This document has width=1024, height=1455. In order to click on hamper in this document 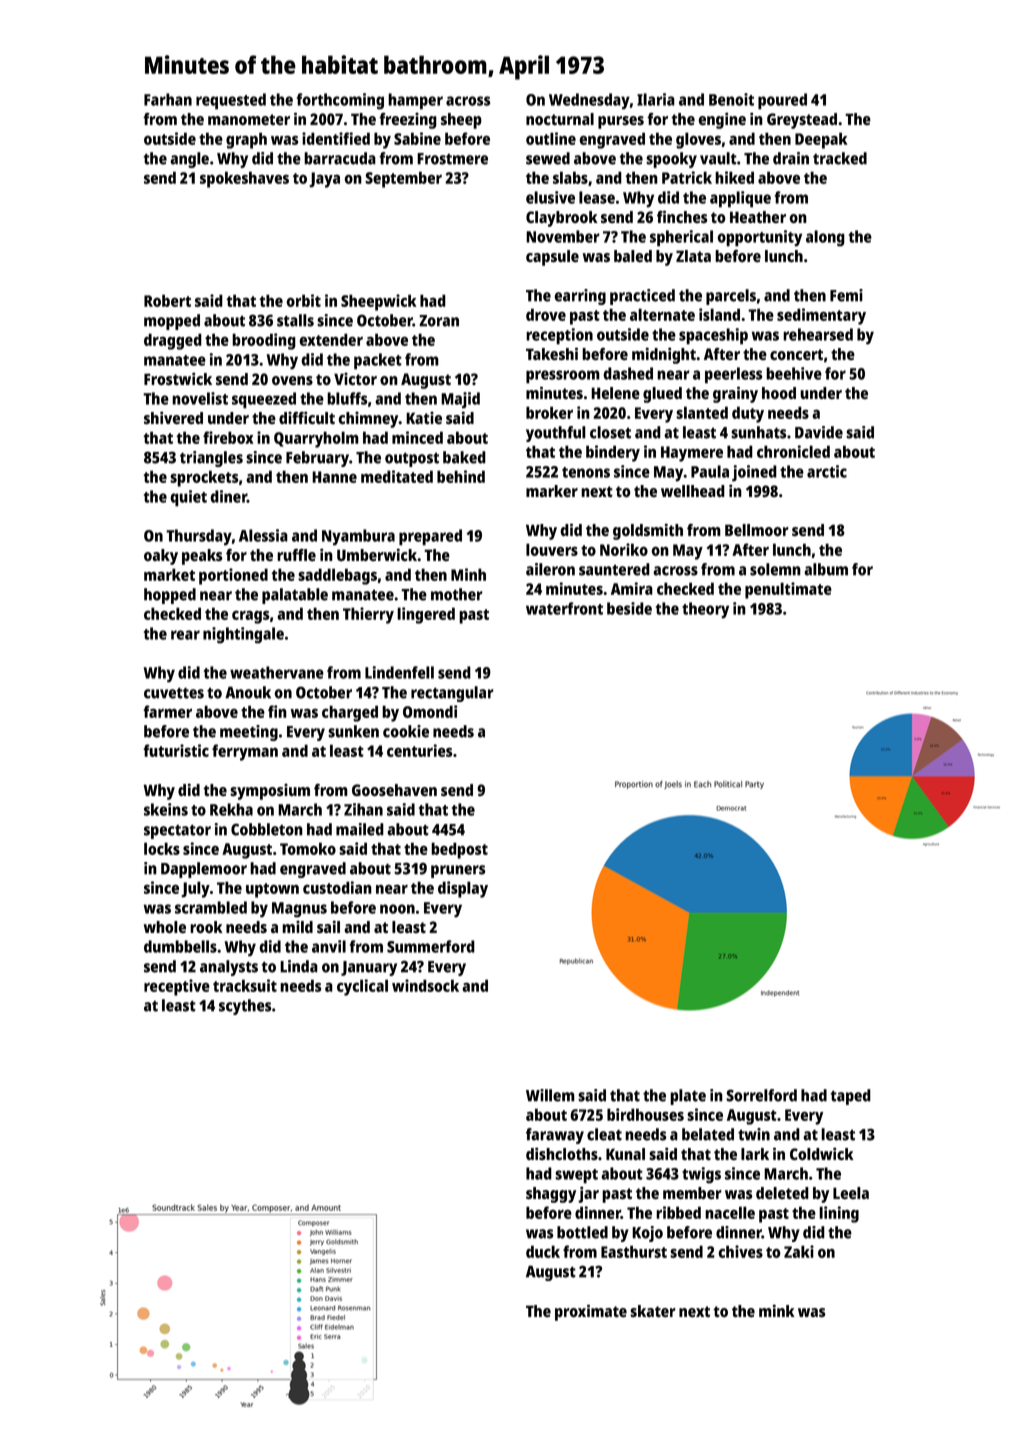, I will do `click(415, 101)`.
